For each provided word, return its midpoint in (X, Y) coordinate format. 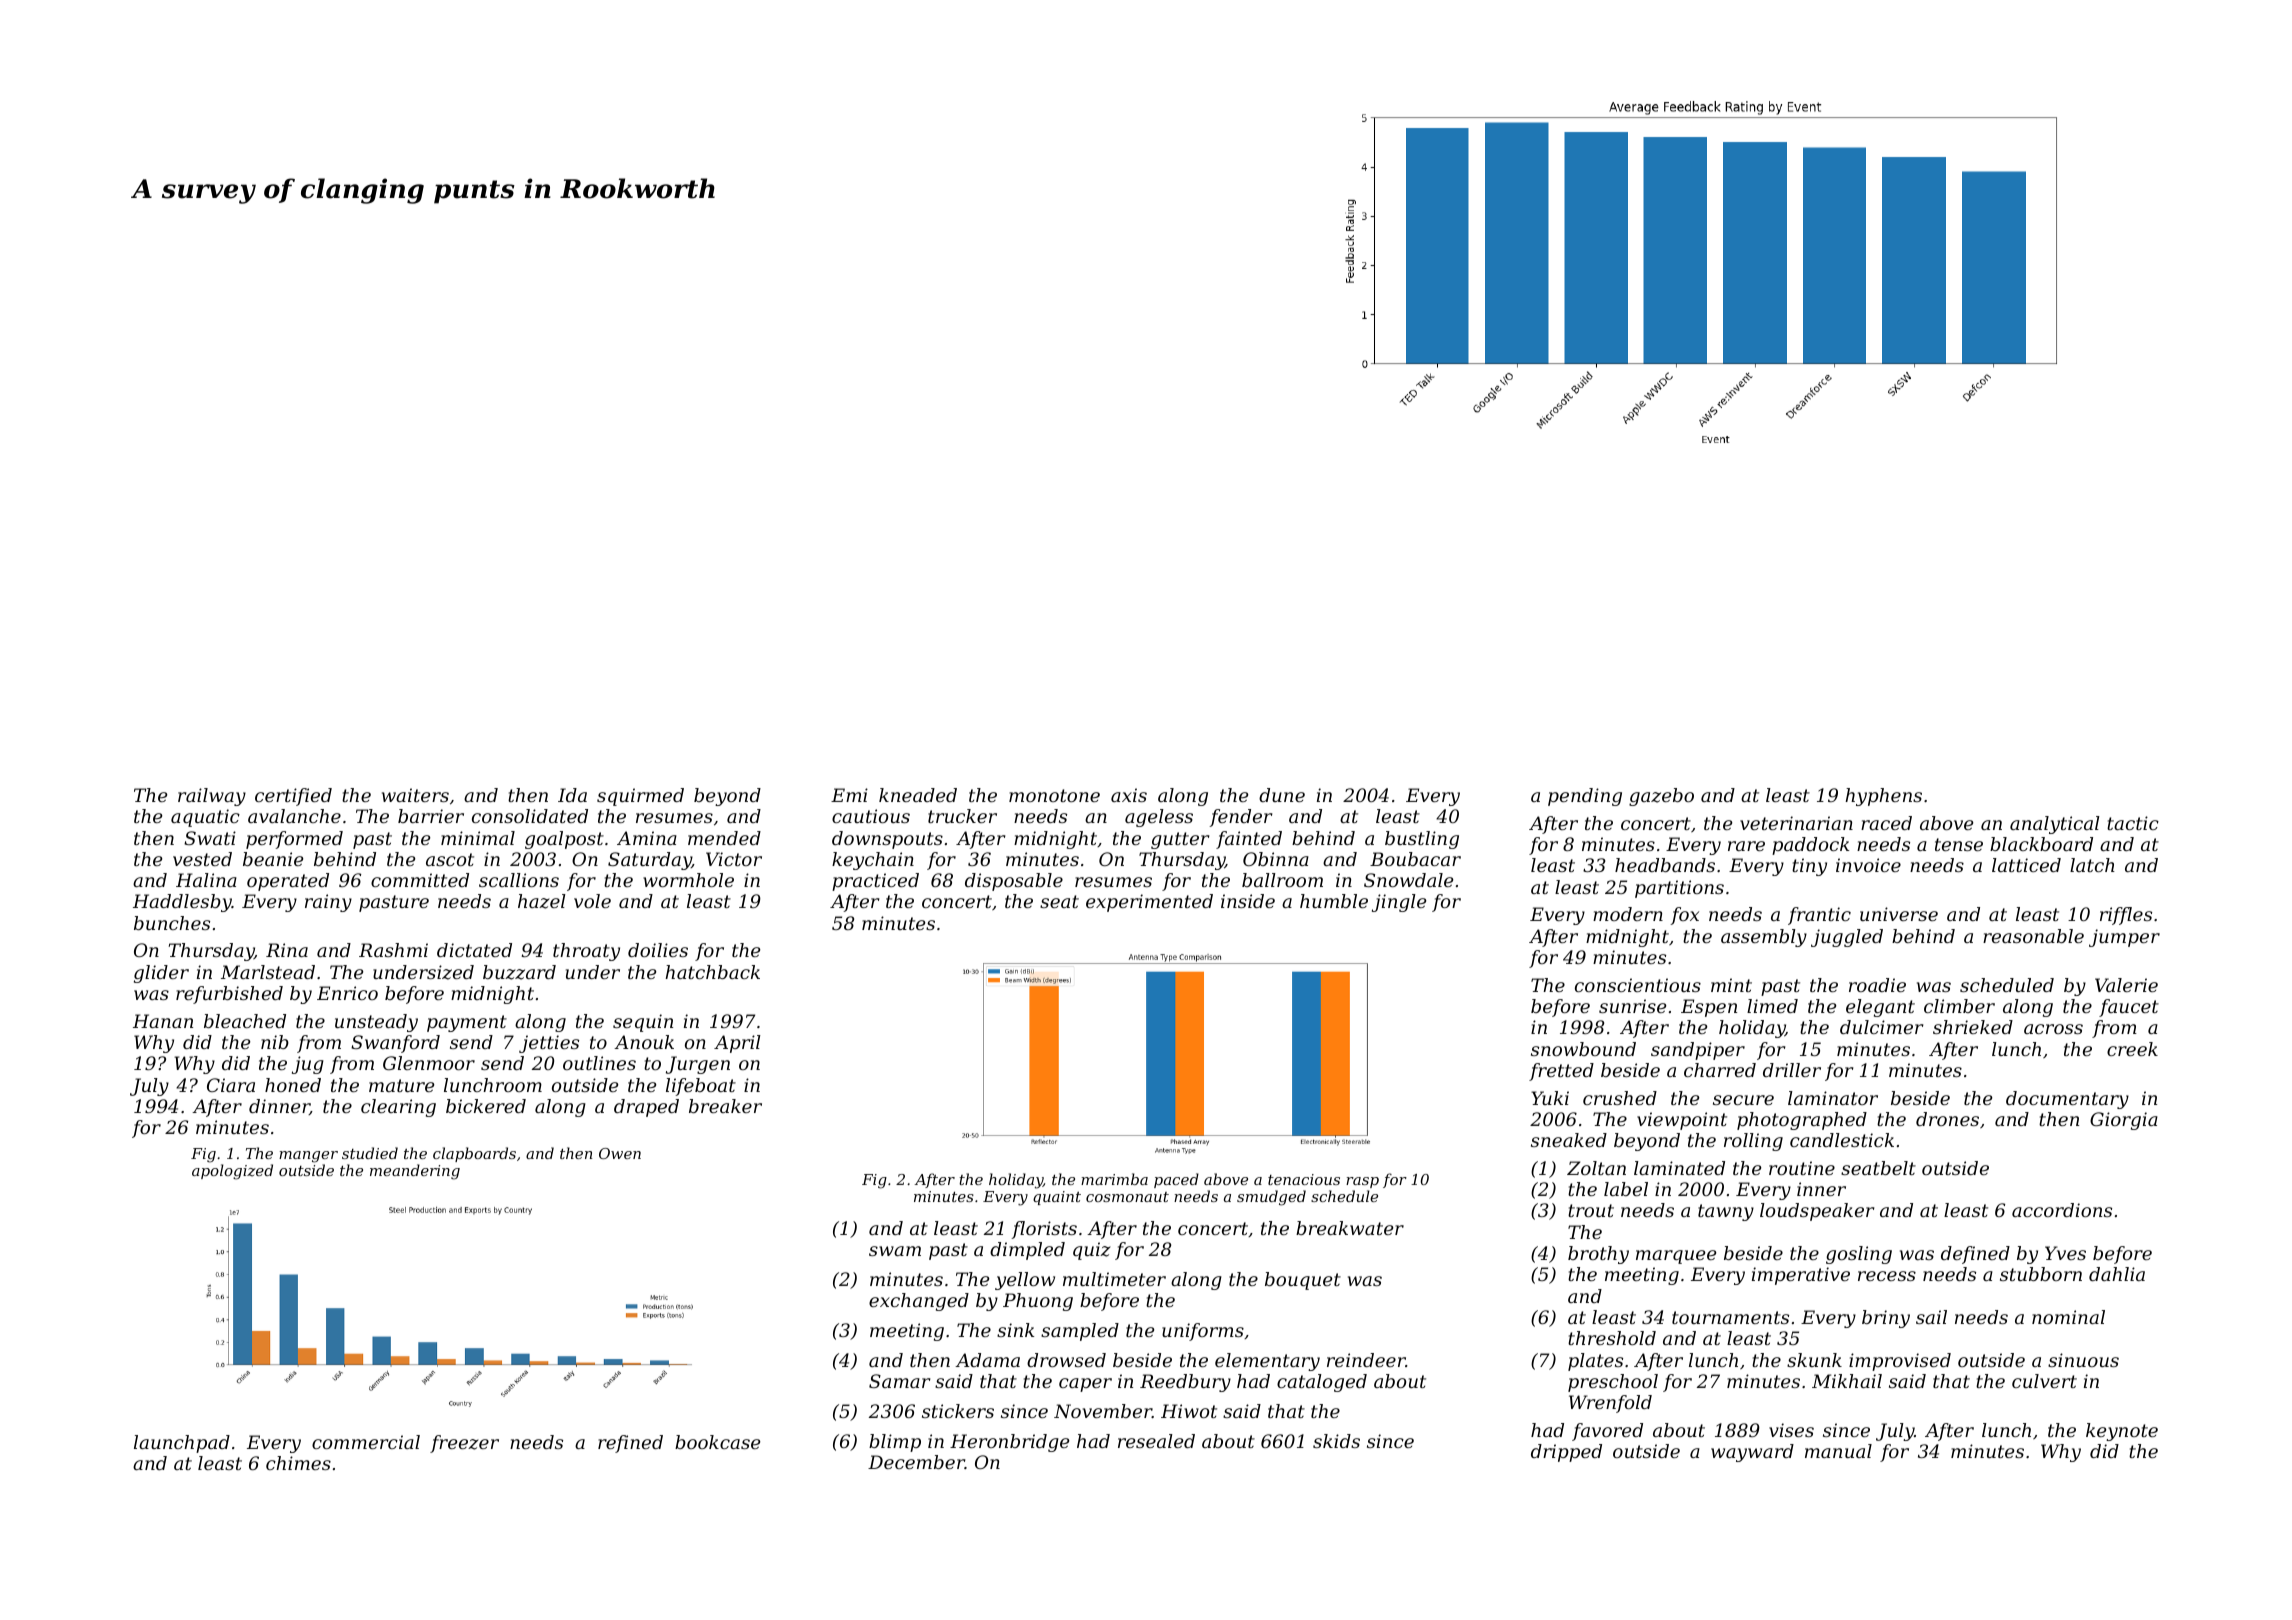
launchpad (182, 1444)
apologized (232, 1172)
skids (1336, 1441)
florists (1044, 1230)
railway (212, 797)
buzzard (519, 972)
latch (2092, 865)
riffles (2126, 916)
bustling (1422, 840)
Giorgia (2124, 1121)
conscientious (1638, 985)
